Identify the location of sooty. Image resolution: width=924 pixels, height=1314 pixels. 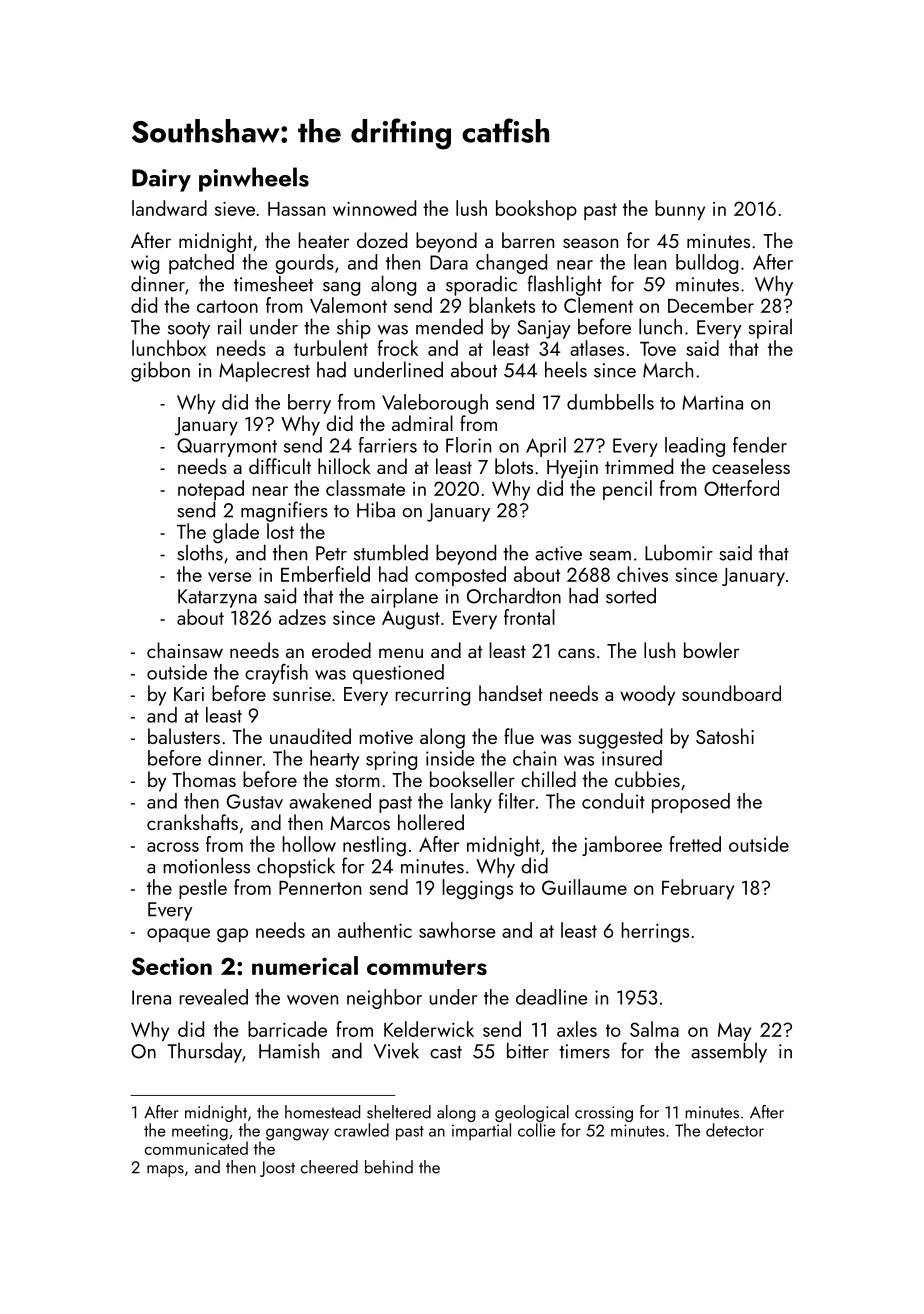
(189, 330).
